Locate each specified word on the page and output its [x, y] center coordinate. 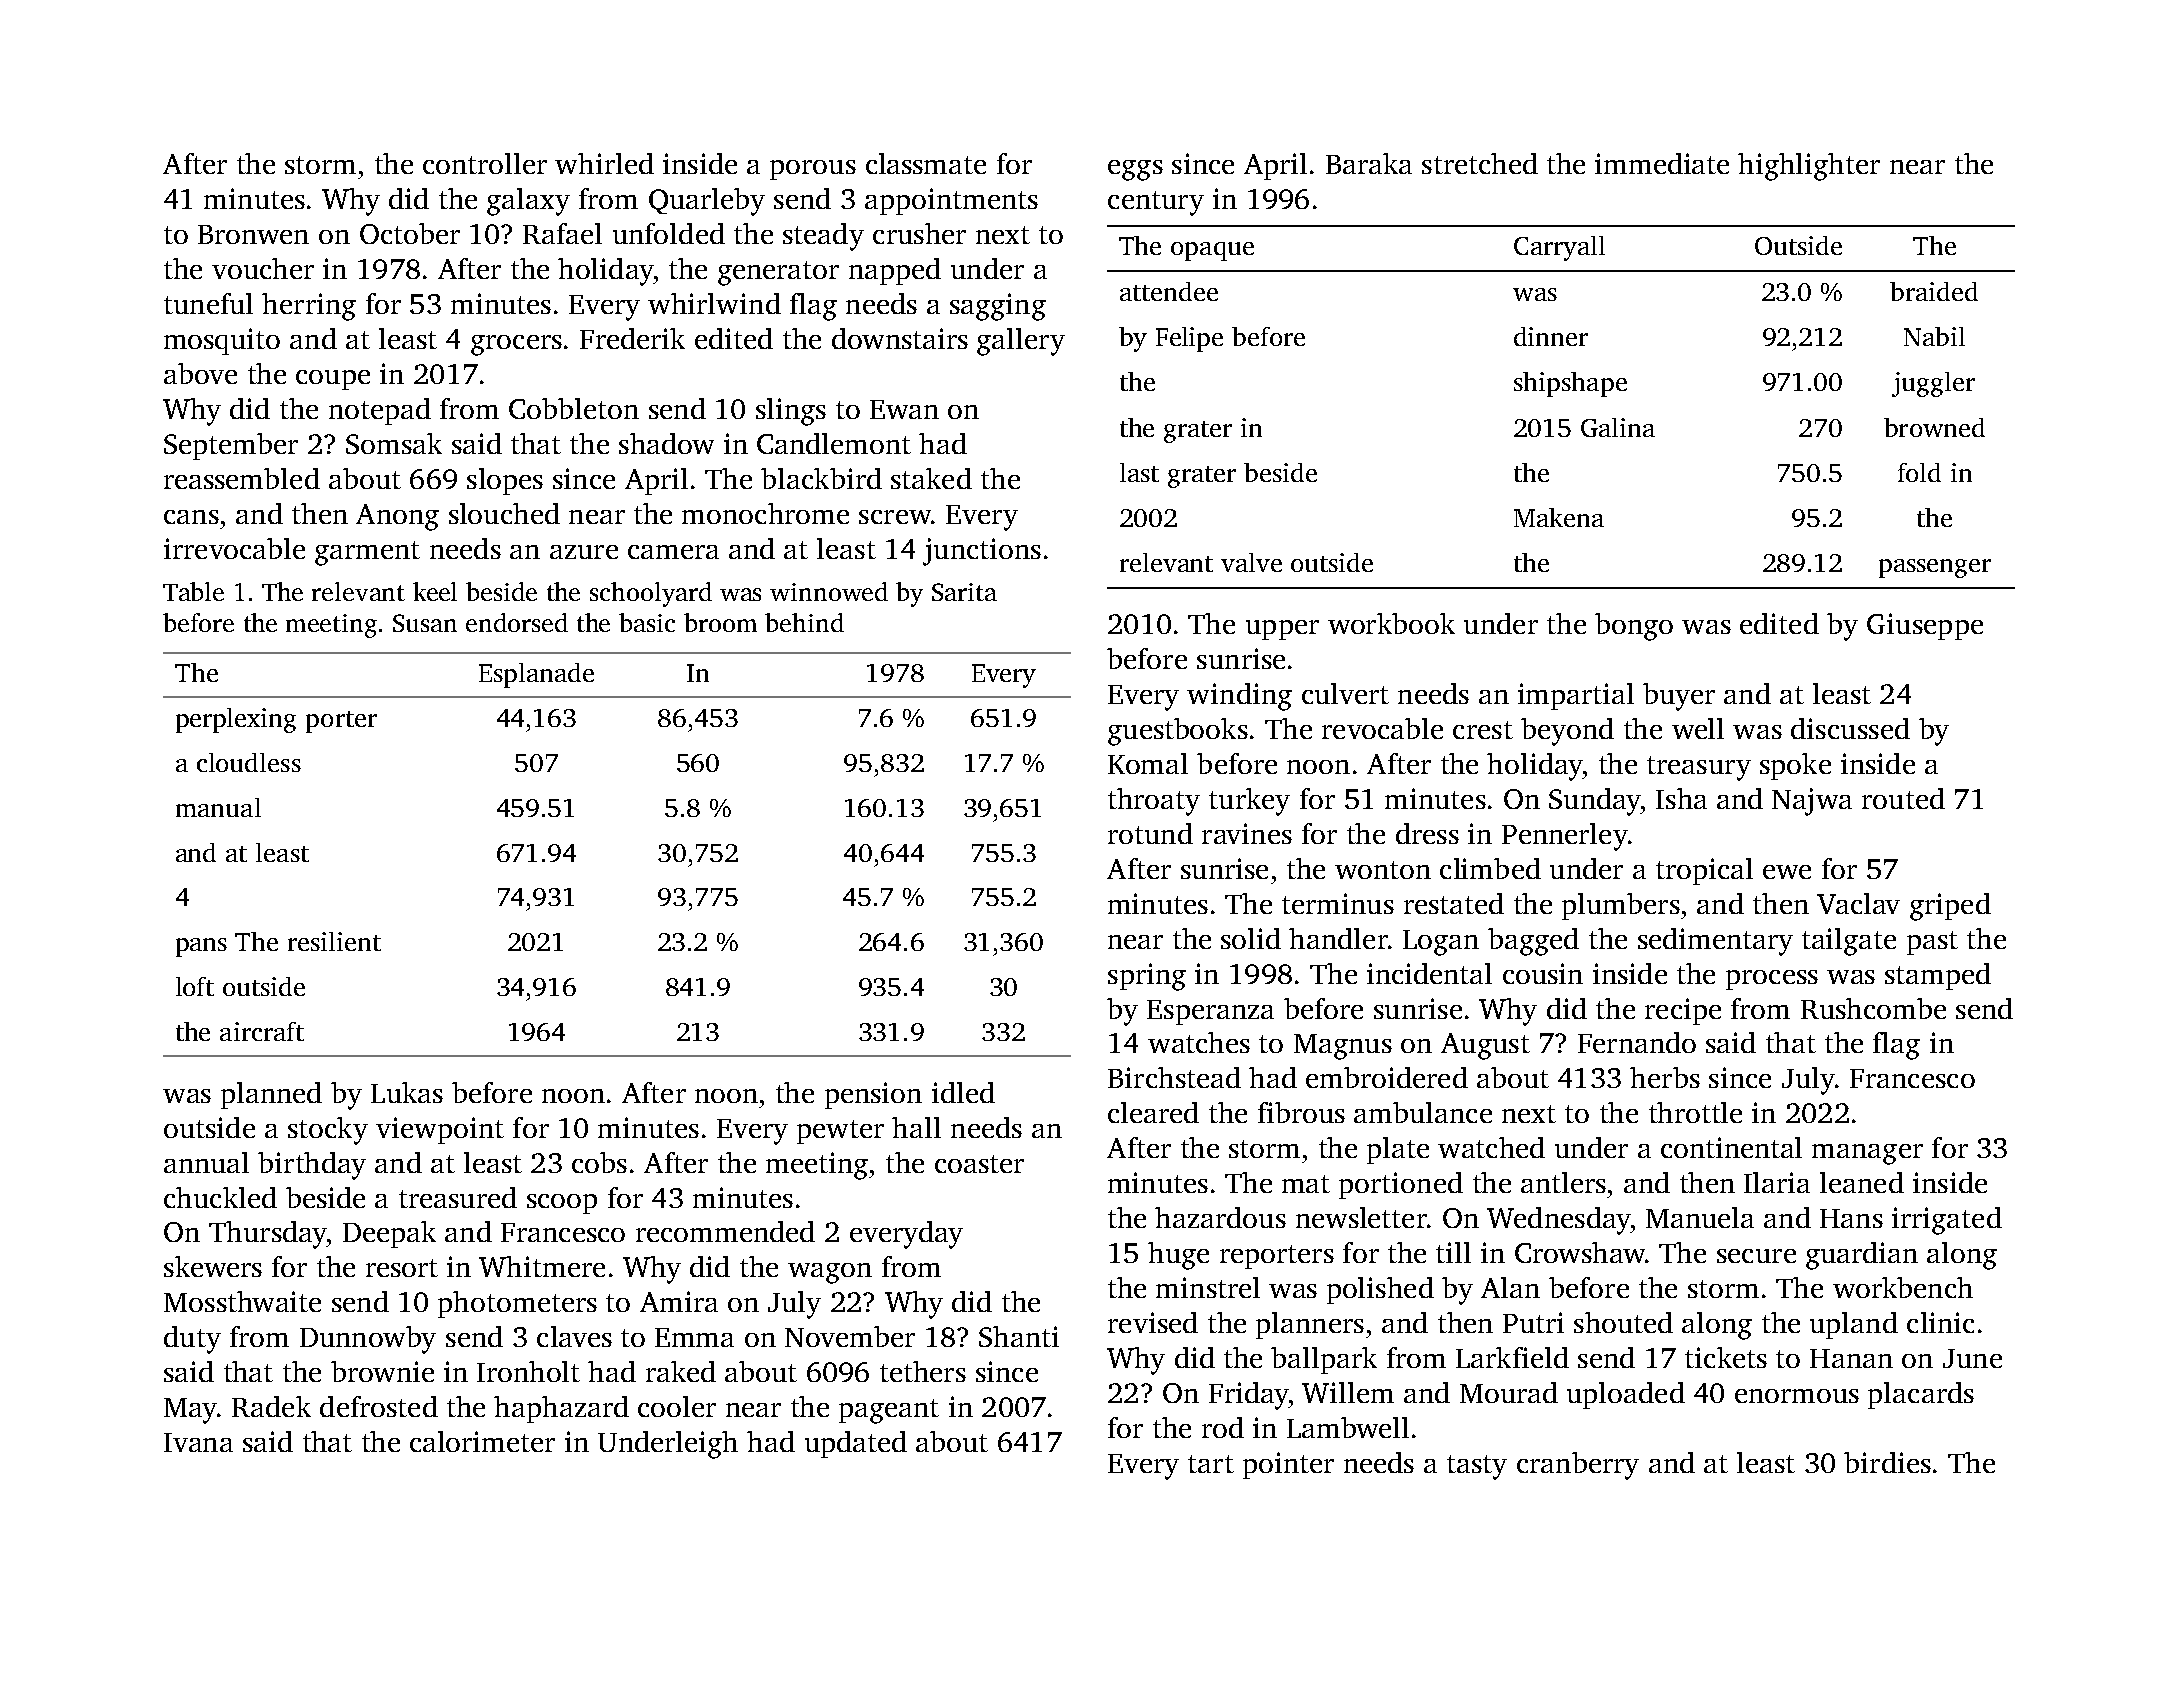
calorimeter [482, 1441]
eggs [1135, 170]
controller [485, 163]
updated [856, 1444]
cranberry [1578, 1466]
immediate [1662, 163]
